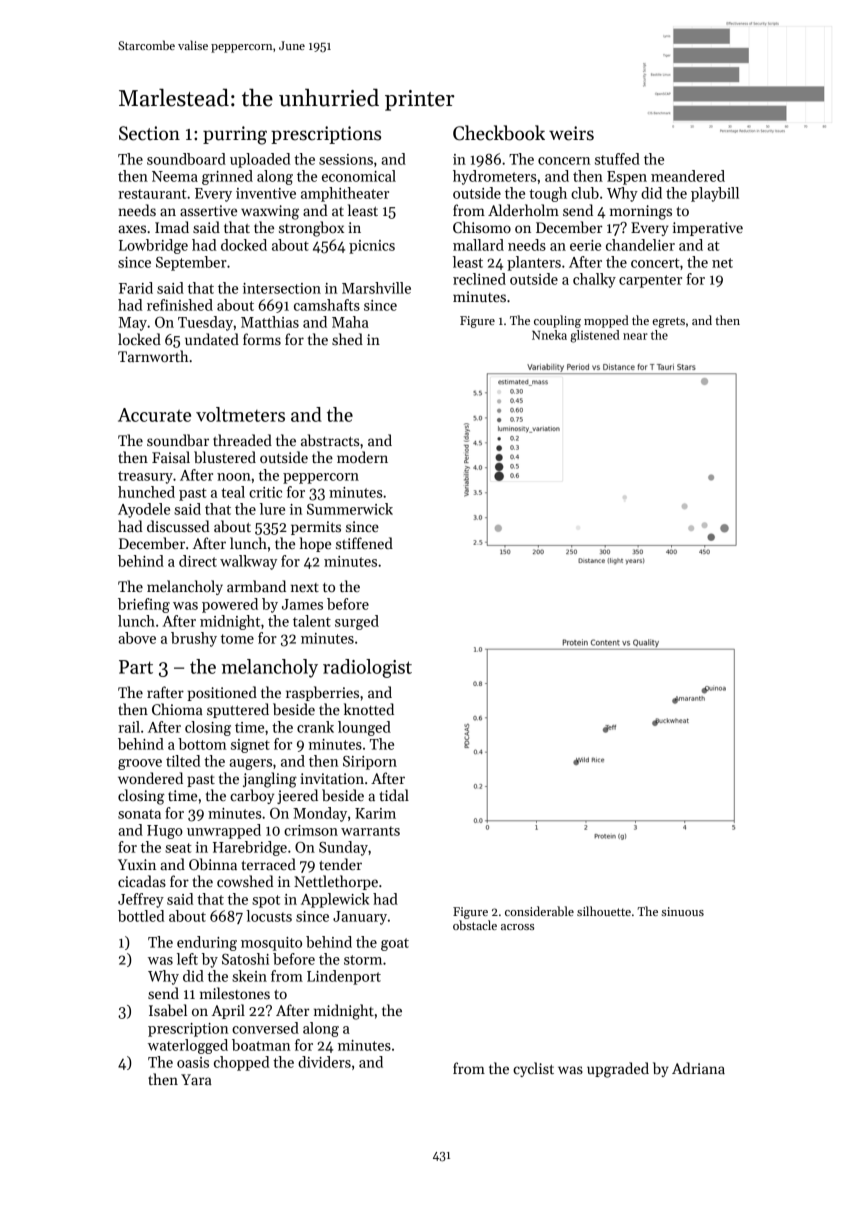  What do you see at coordinates (683, 911) in the screenshot?
I see `sinuous` at bounding box center [683, 911].
